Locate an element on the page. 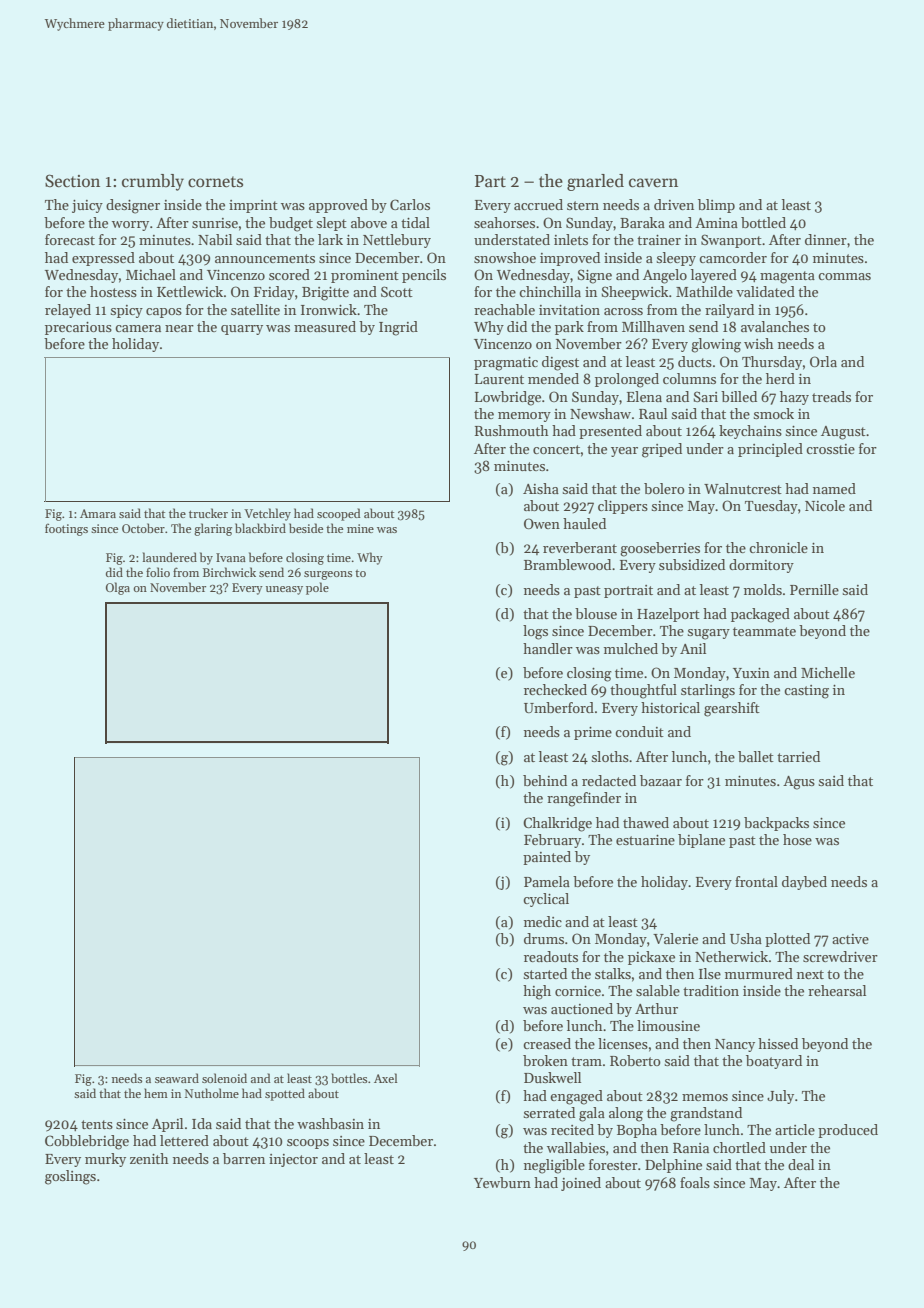 Image resolution: width=924 pixels, height=1308 pixels. bottled is located at coordinates (763, 222).
